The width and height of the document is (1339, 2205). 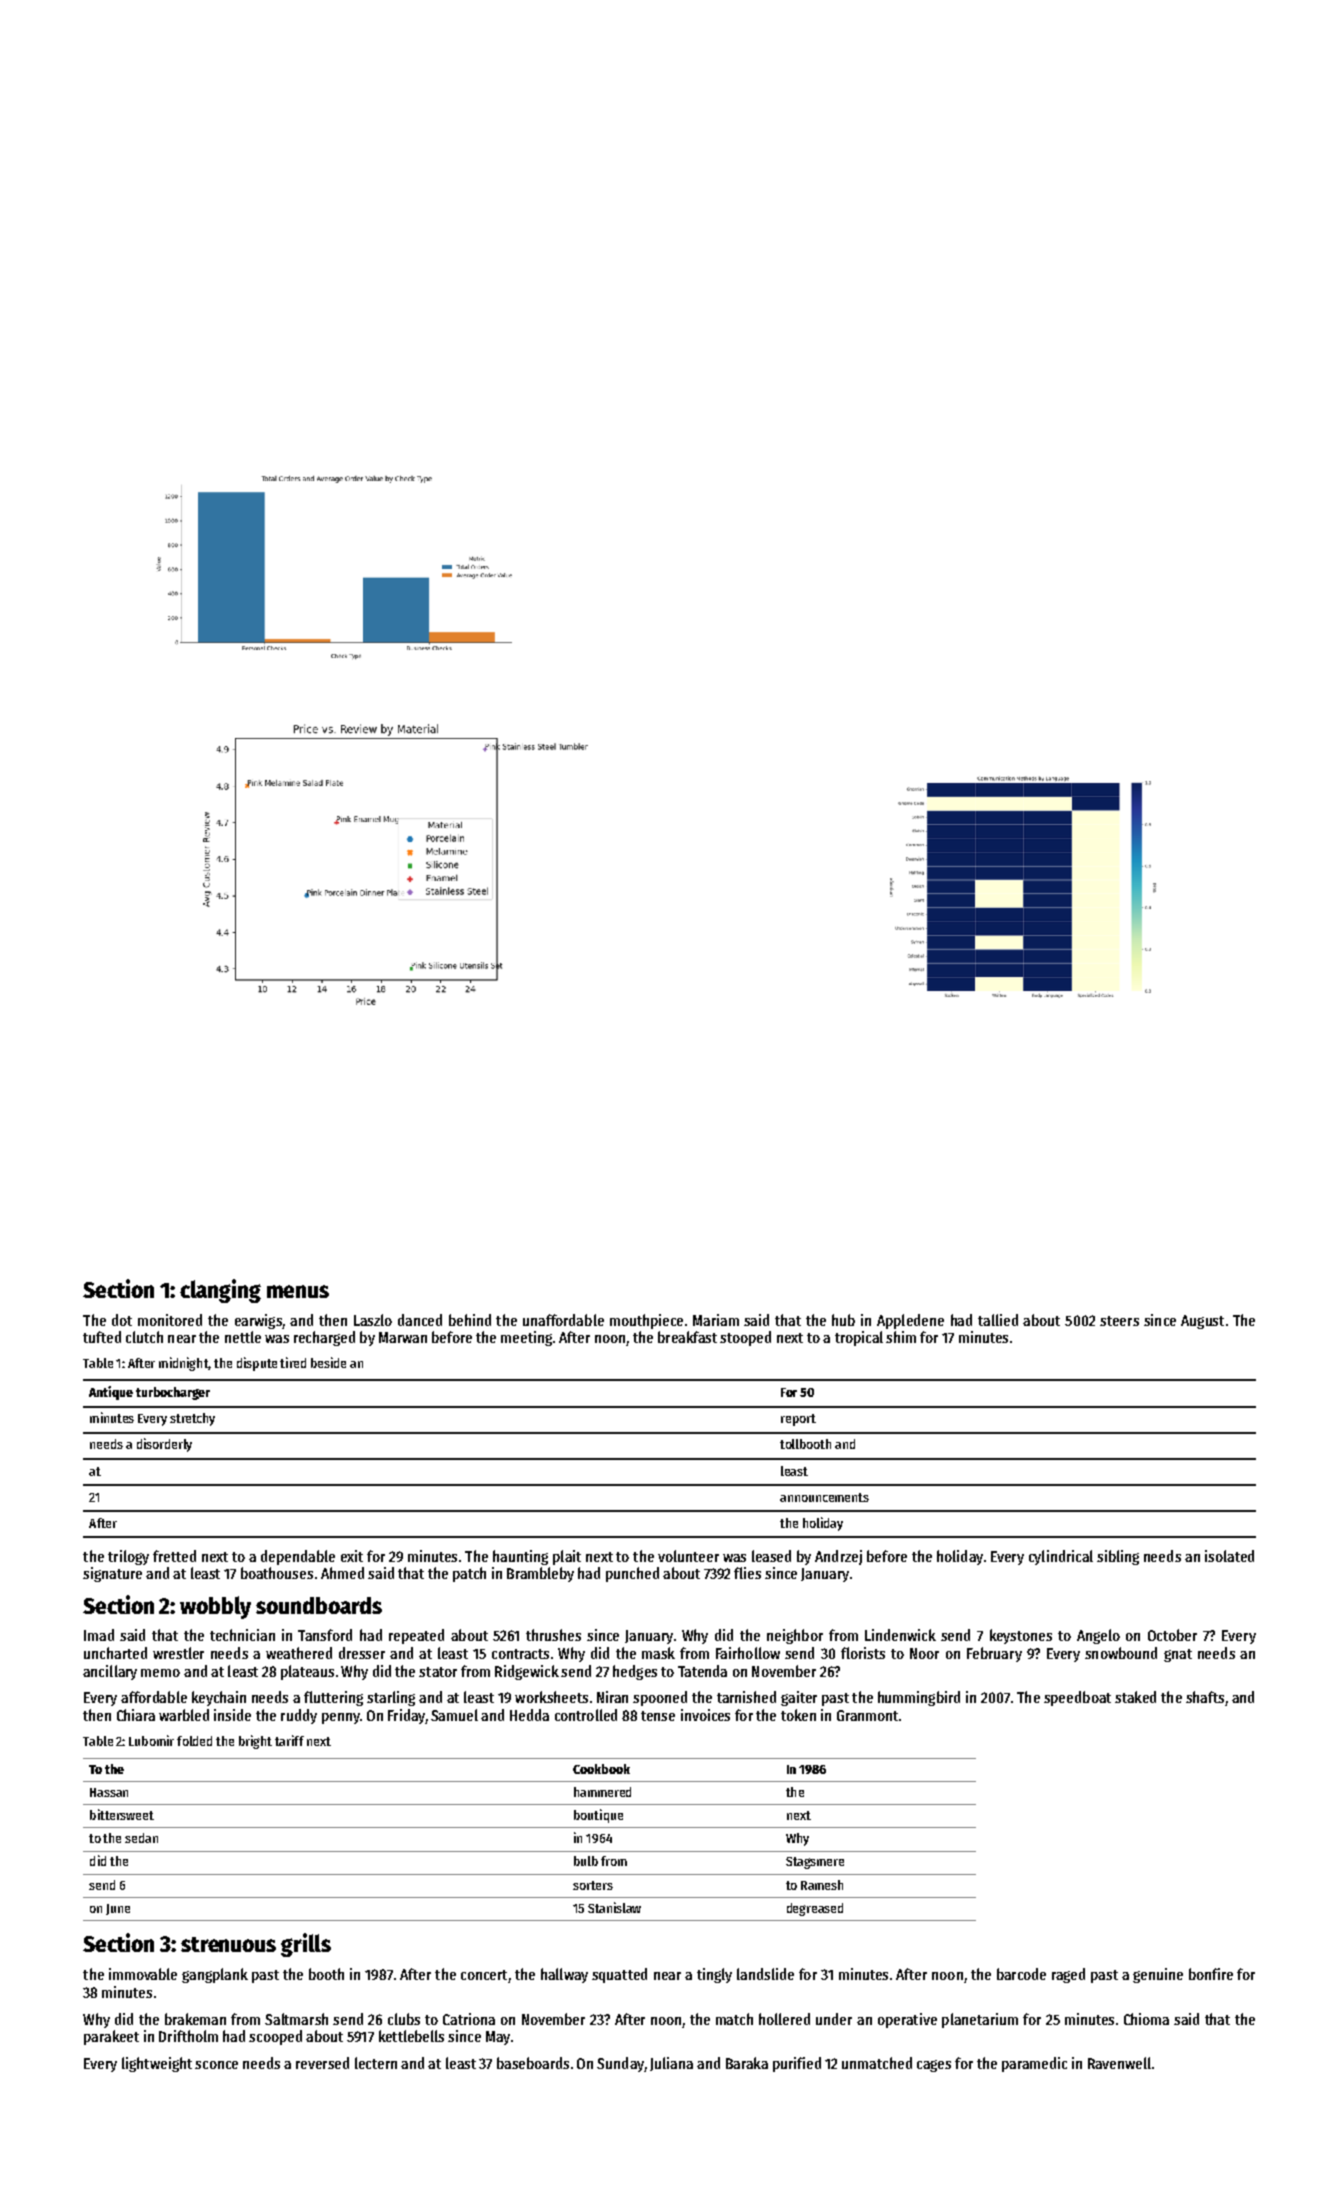 I want to click on menus, so click(x=298, y=1291).
